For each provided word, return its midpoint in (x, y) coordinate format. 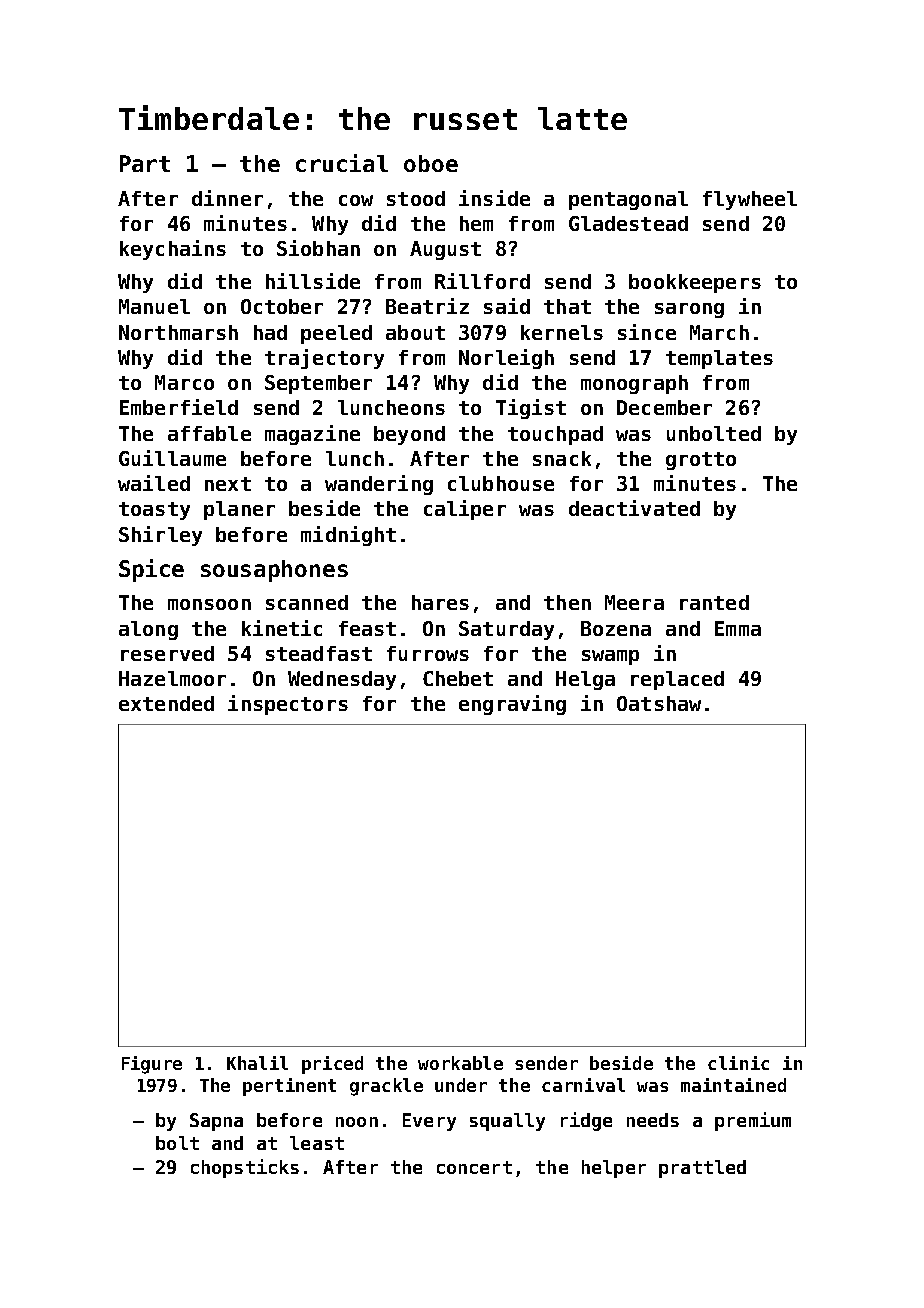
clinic (738, 1063)
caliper (465, 510)
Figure (152, 1065)
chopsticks (245, 1168)
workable (460, 1063)
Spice (151, 570)
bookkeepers (695, 283)
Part (145, 163)
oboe (431, 163)
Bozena (616, 628)
